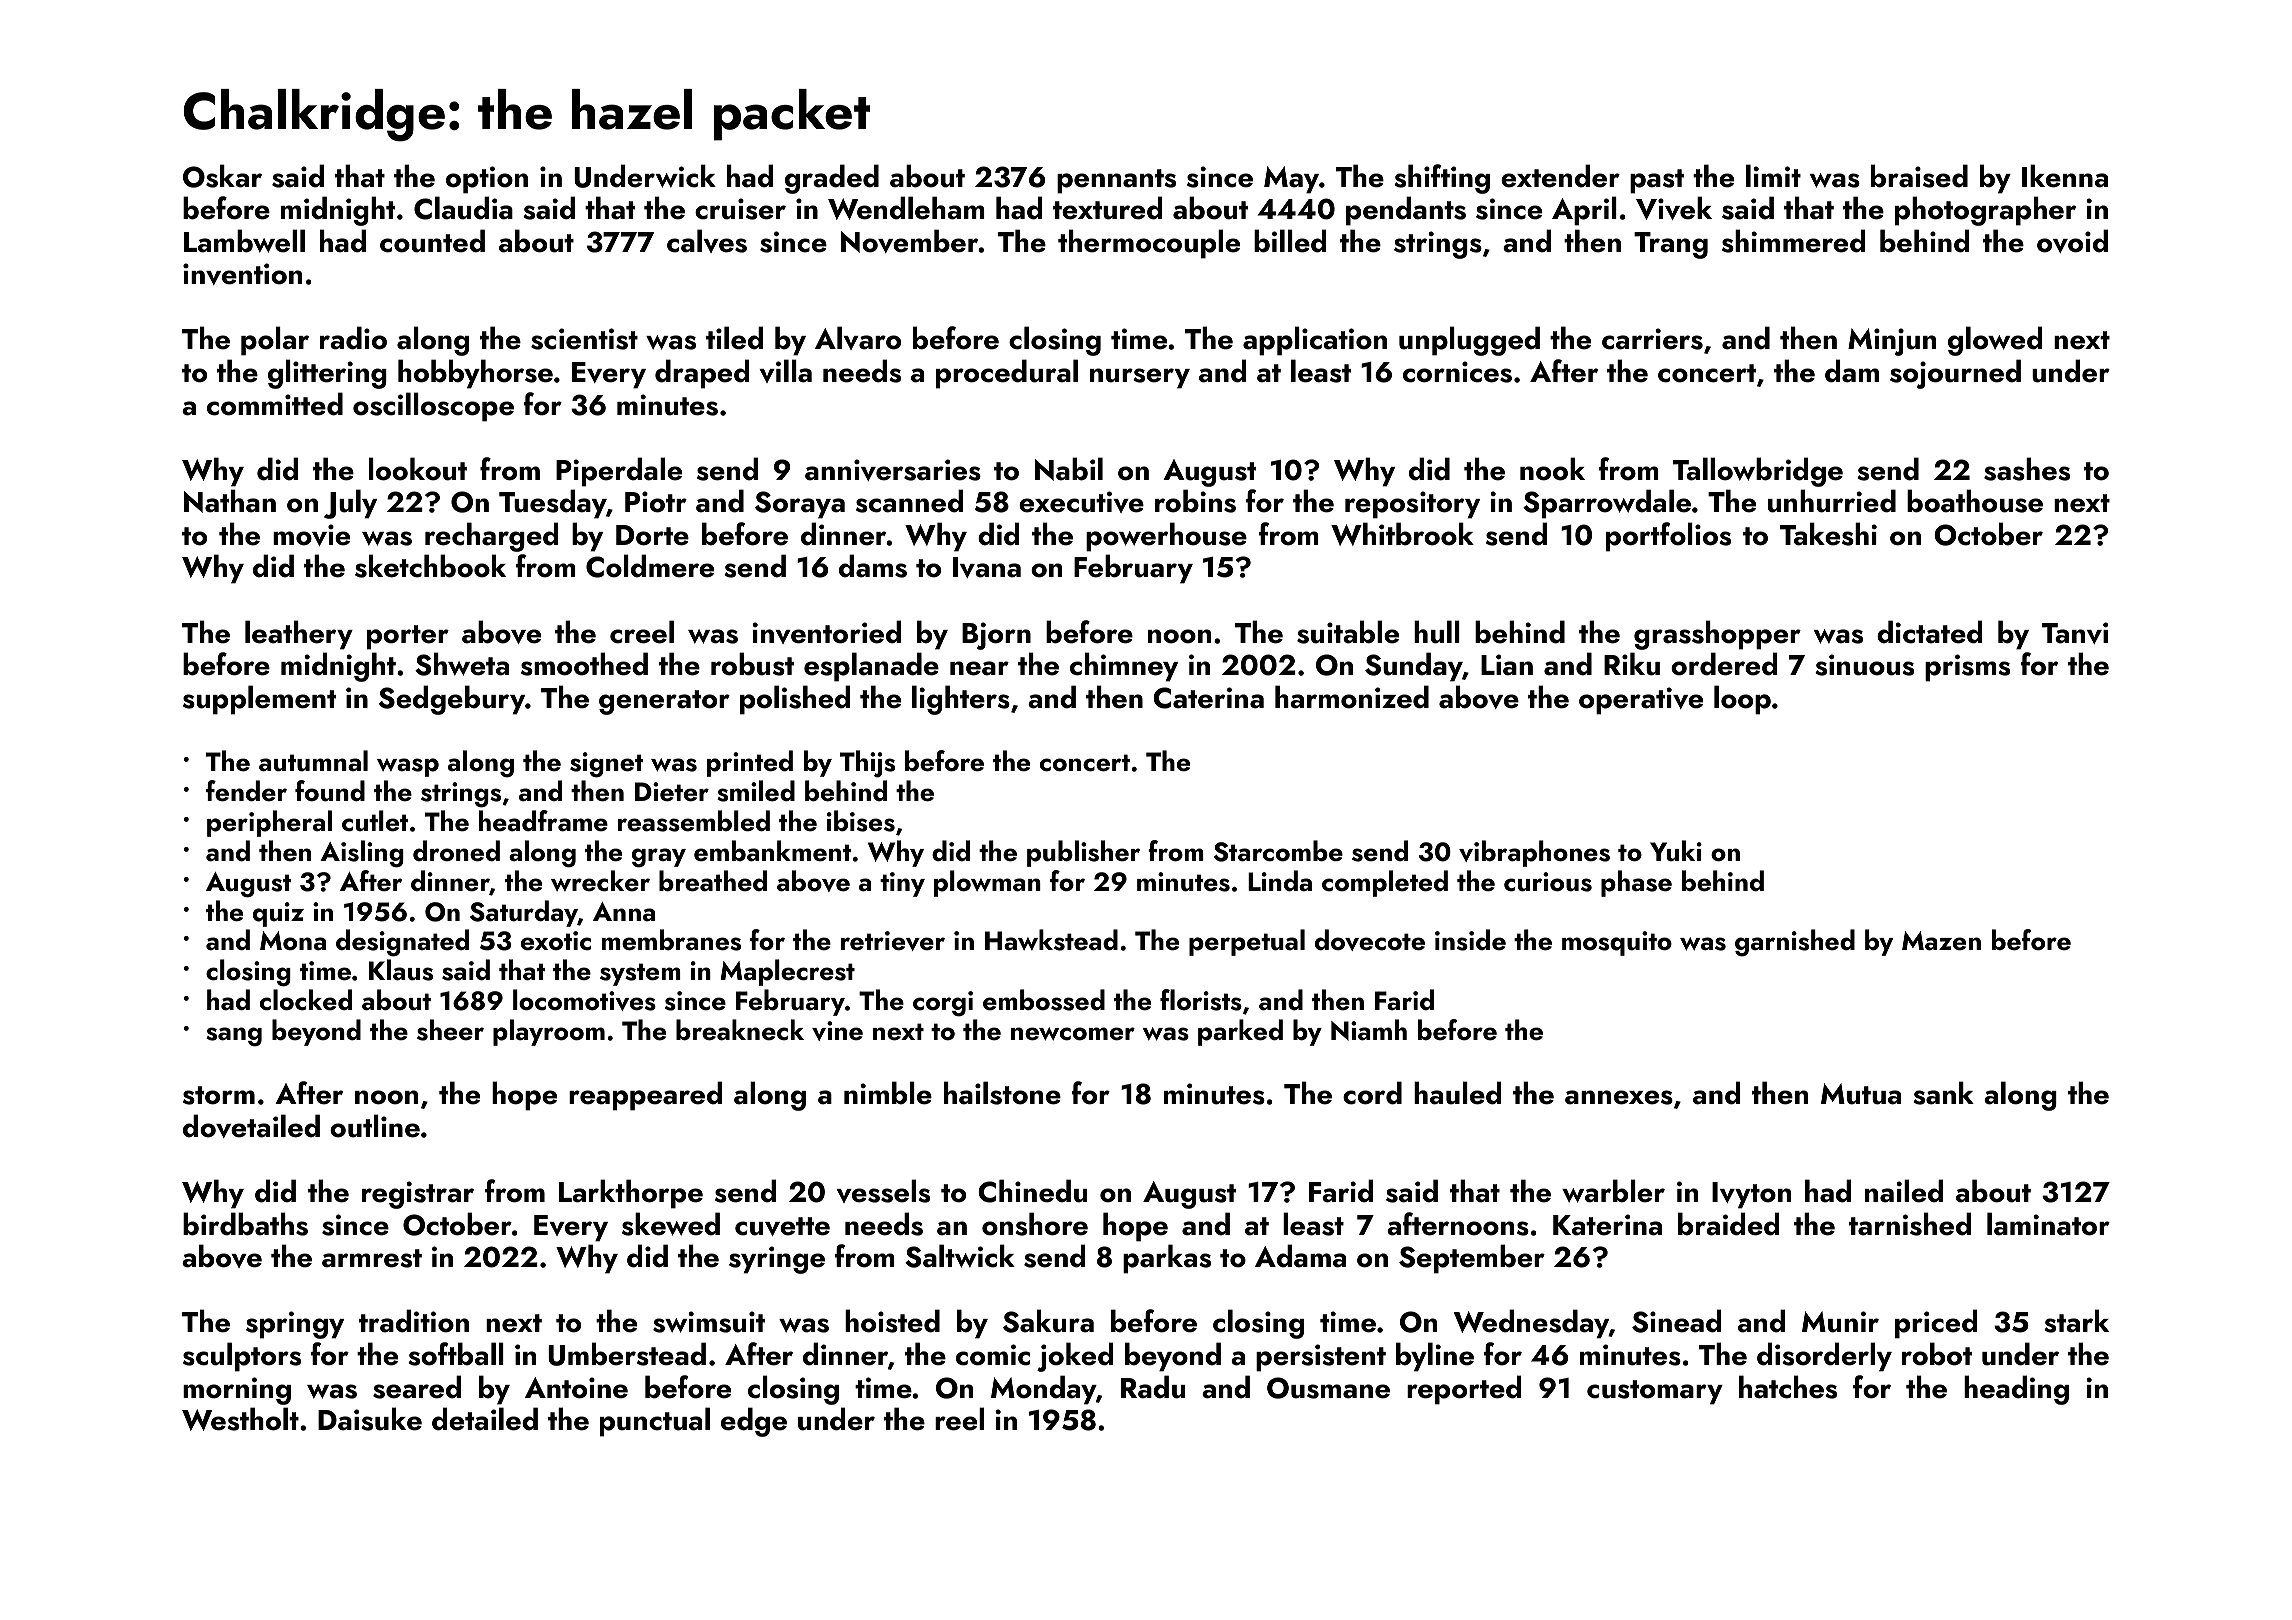  Describe the element at coordinates (1442, 179) in the screenshot. I see `shifting` at that location.
